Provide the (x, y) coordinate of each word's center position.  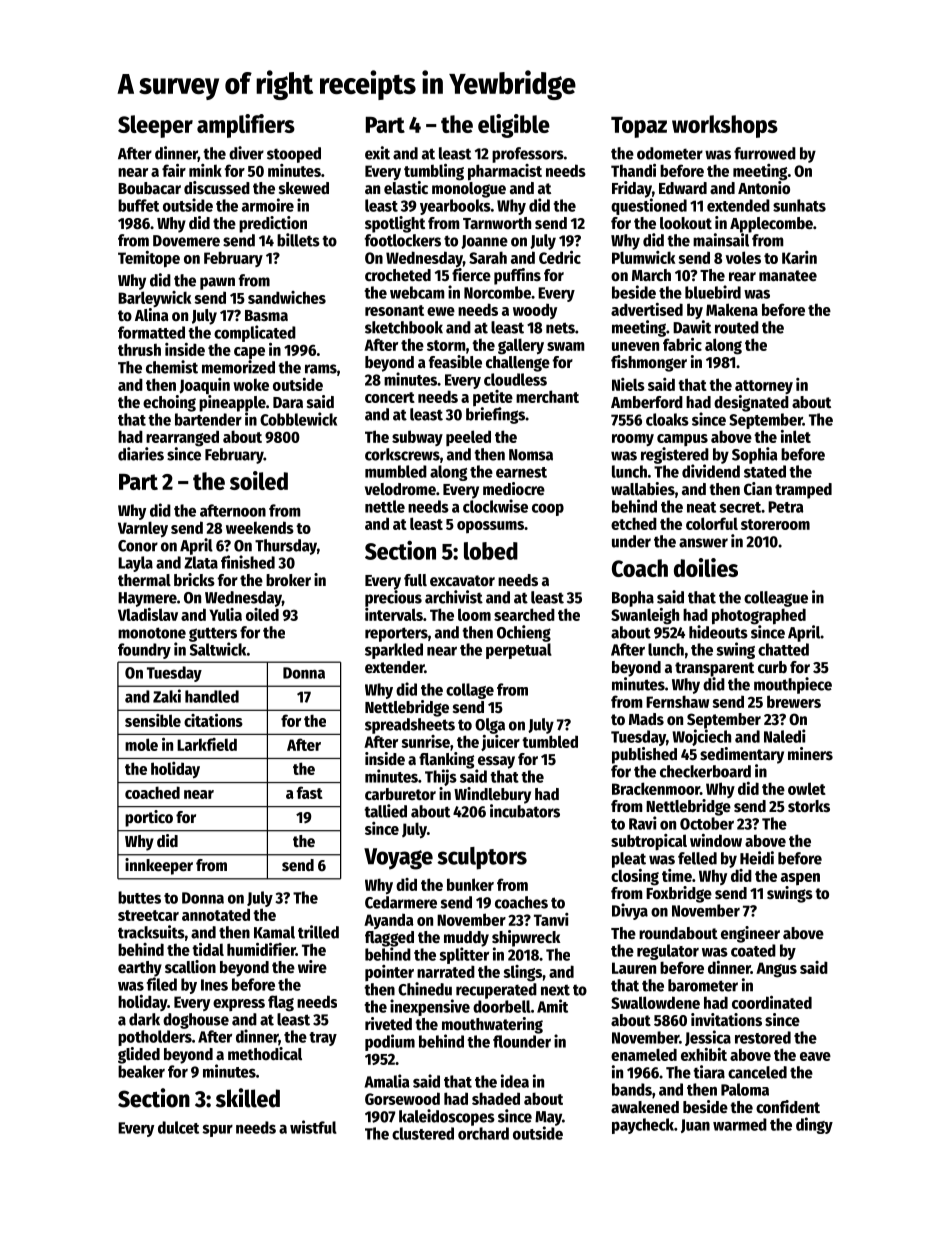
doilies (706, 567)
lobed (491, 551)
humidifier (261, 949)
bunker (470, 884)
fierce (471, 275)
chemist (172, 367)
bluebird (713, 292)
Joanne (484, 242)
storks (809, 806)
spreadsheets (410, 726)
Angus (776, 970)
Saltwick (218, 649)
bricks (194, 580)
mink (205, 170)
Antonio (764, 188)
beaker (141, 1071)
